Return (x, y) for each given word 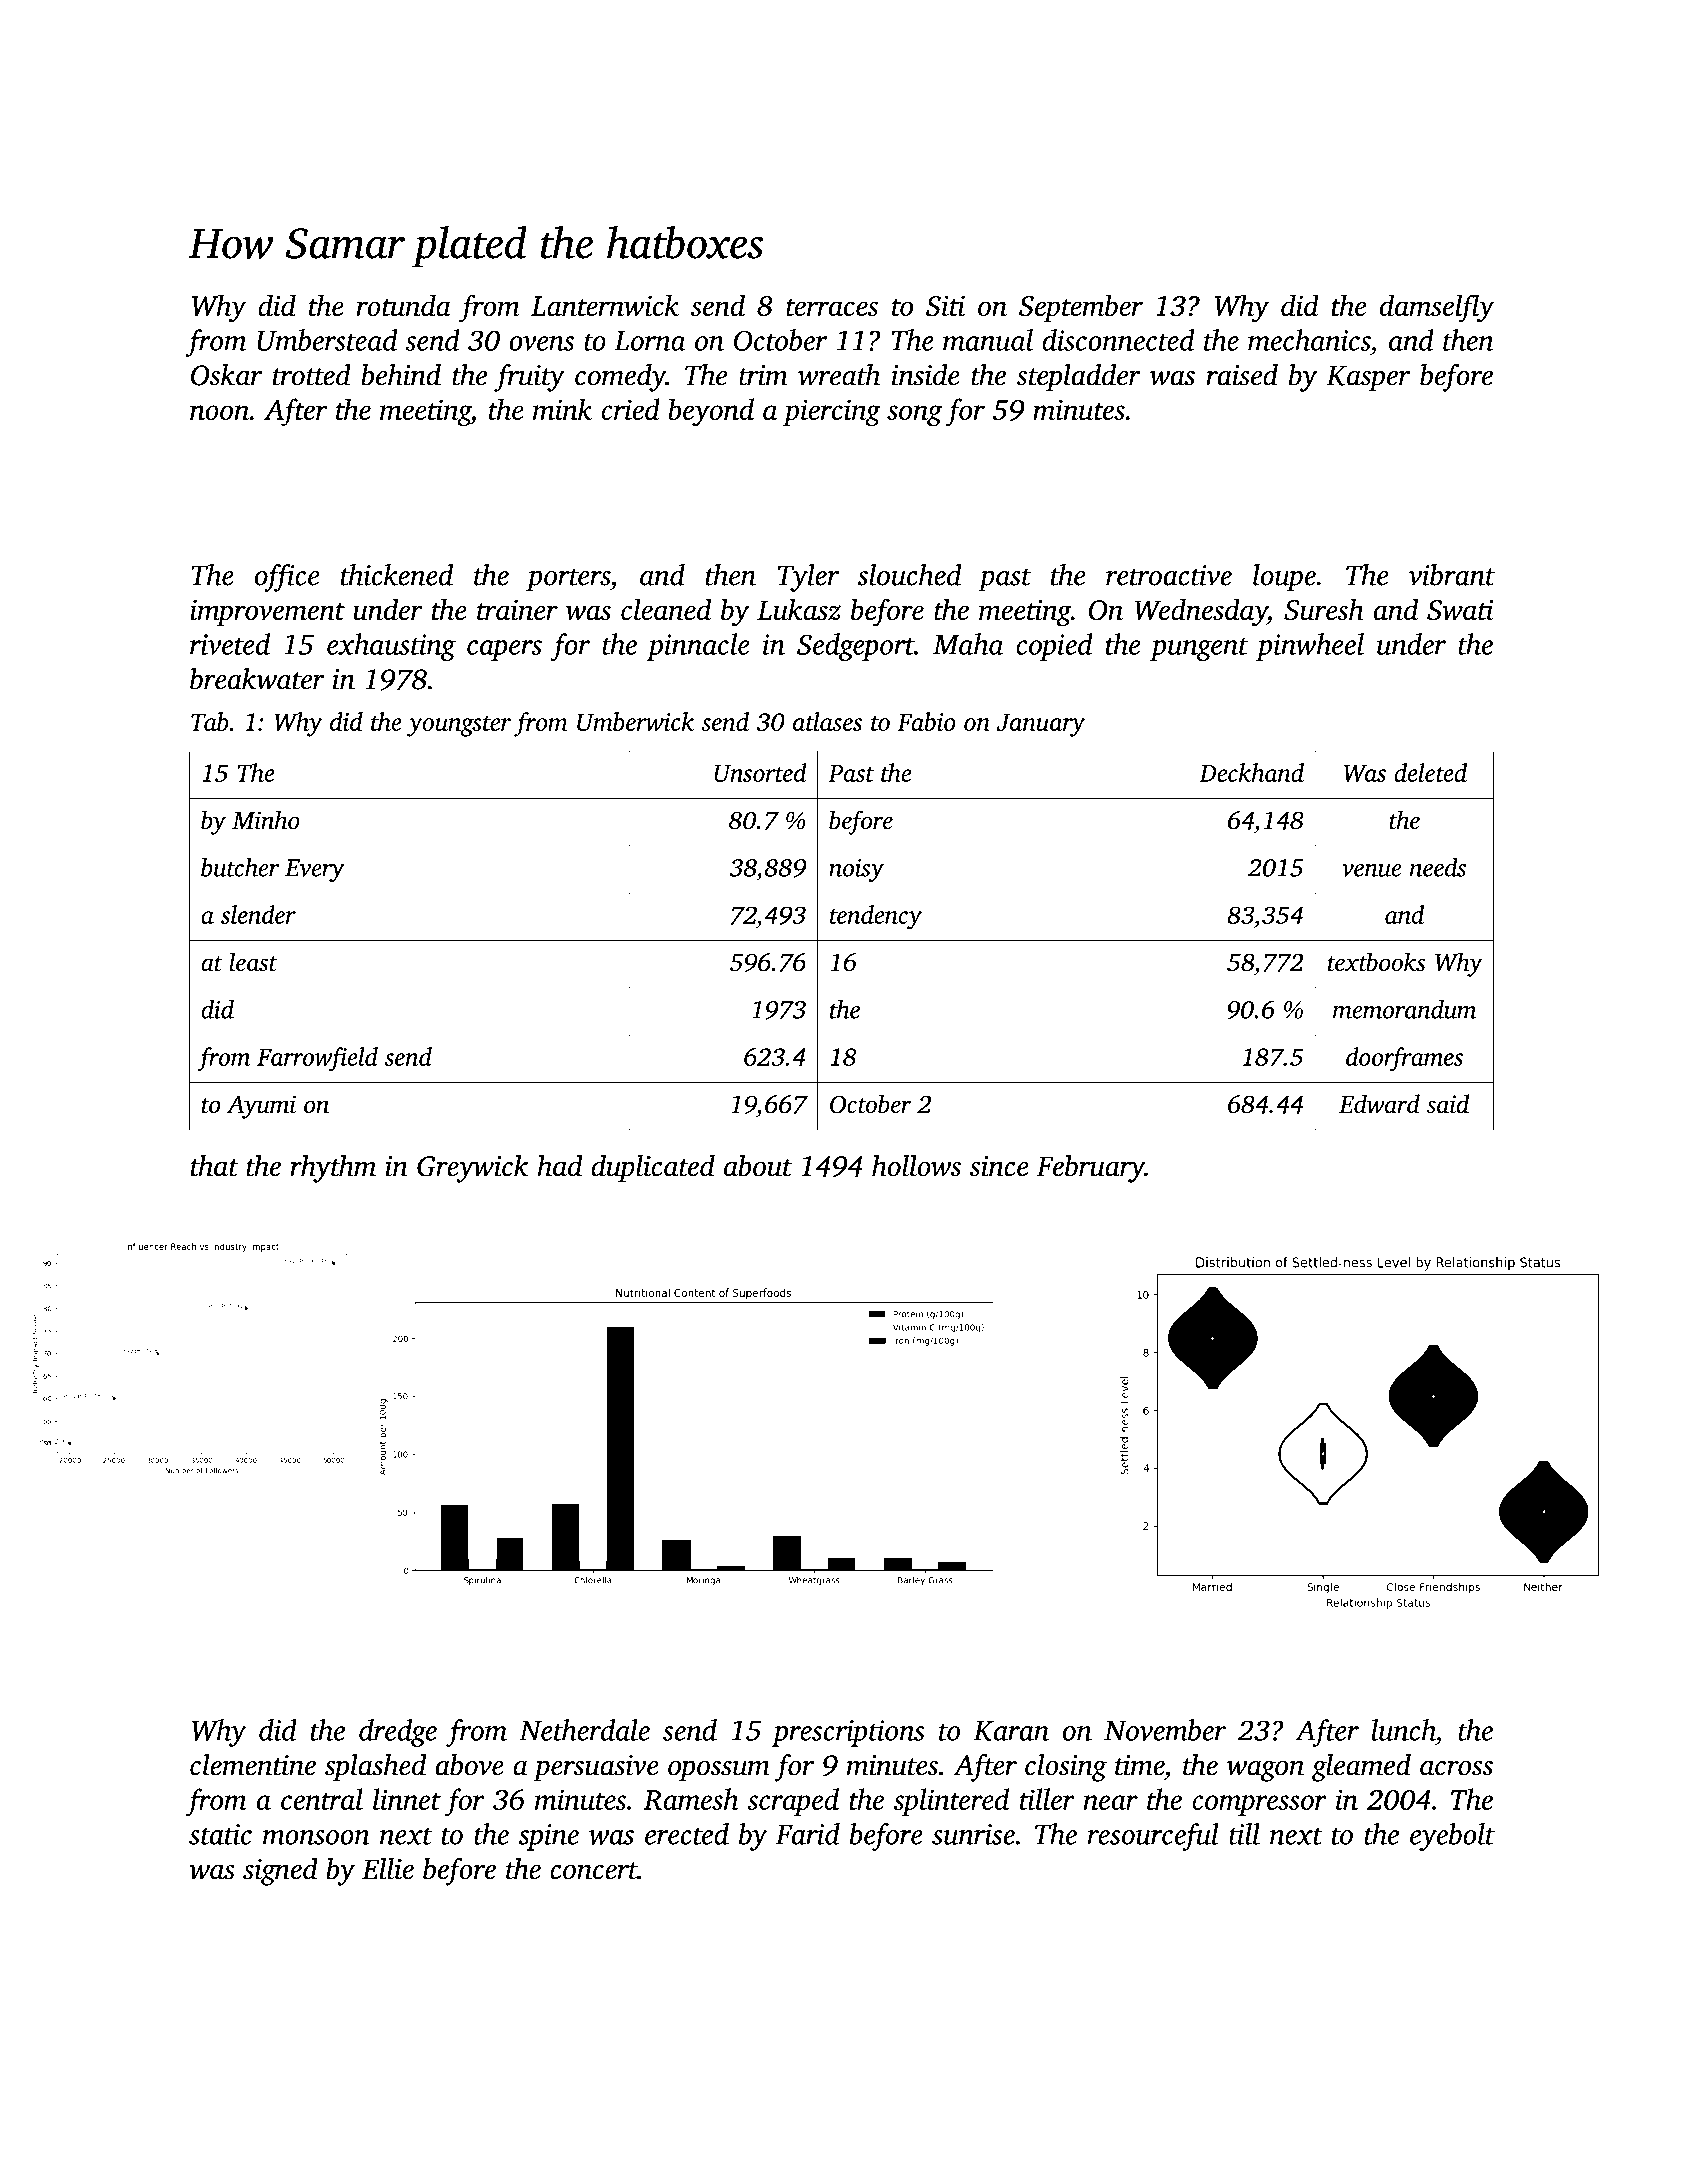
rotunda (404, 305)
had (560, 1165)
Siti (945, 306)
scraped (793, 1802)
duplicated (653, 1168)
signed (280, 1871)
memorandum (1405, 1009)
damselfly (1437, 308)
